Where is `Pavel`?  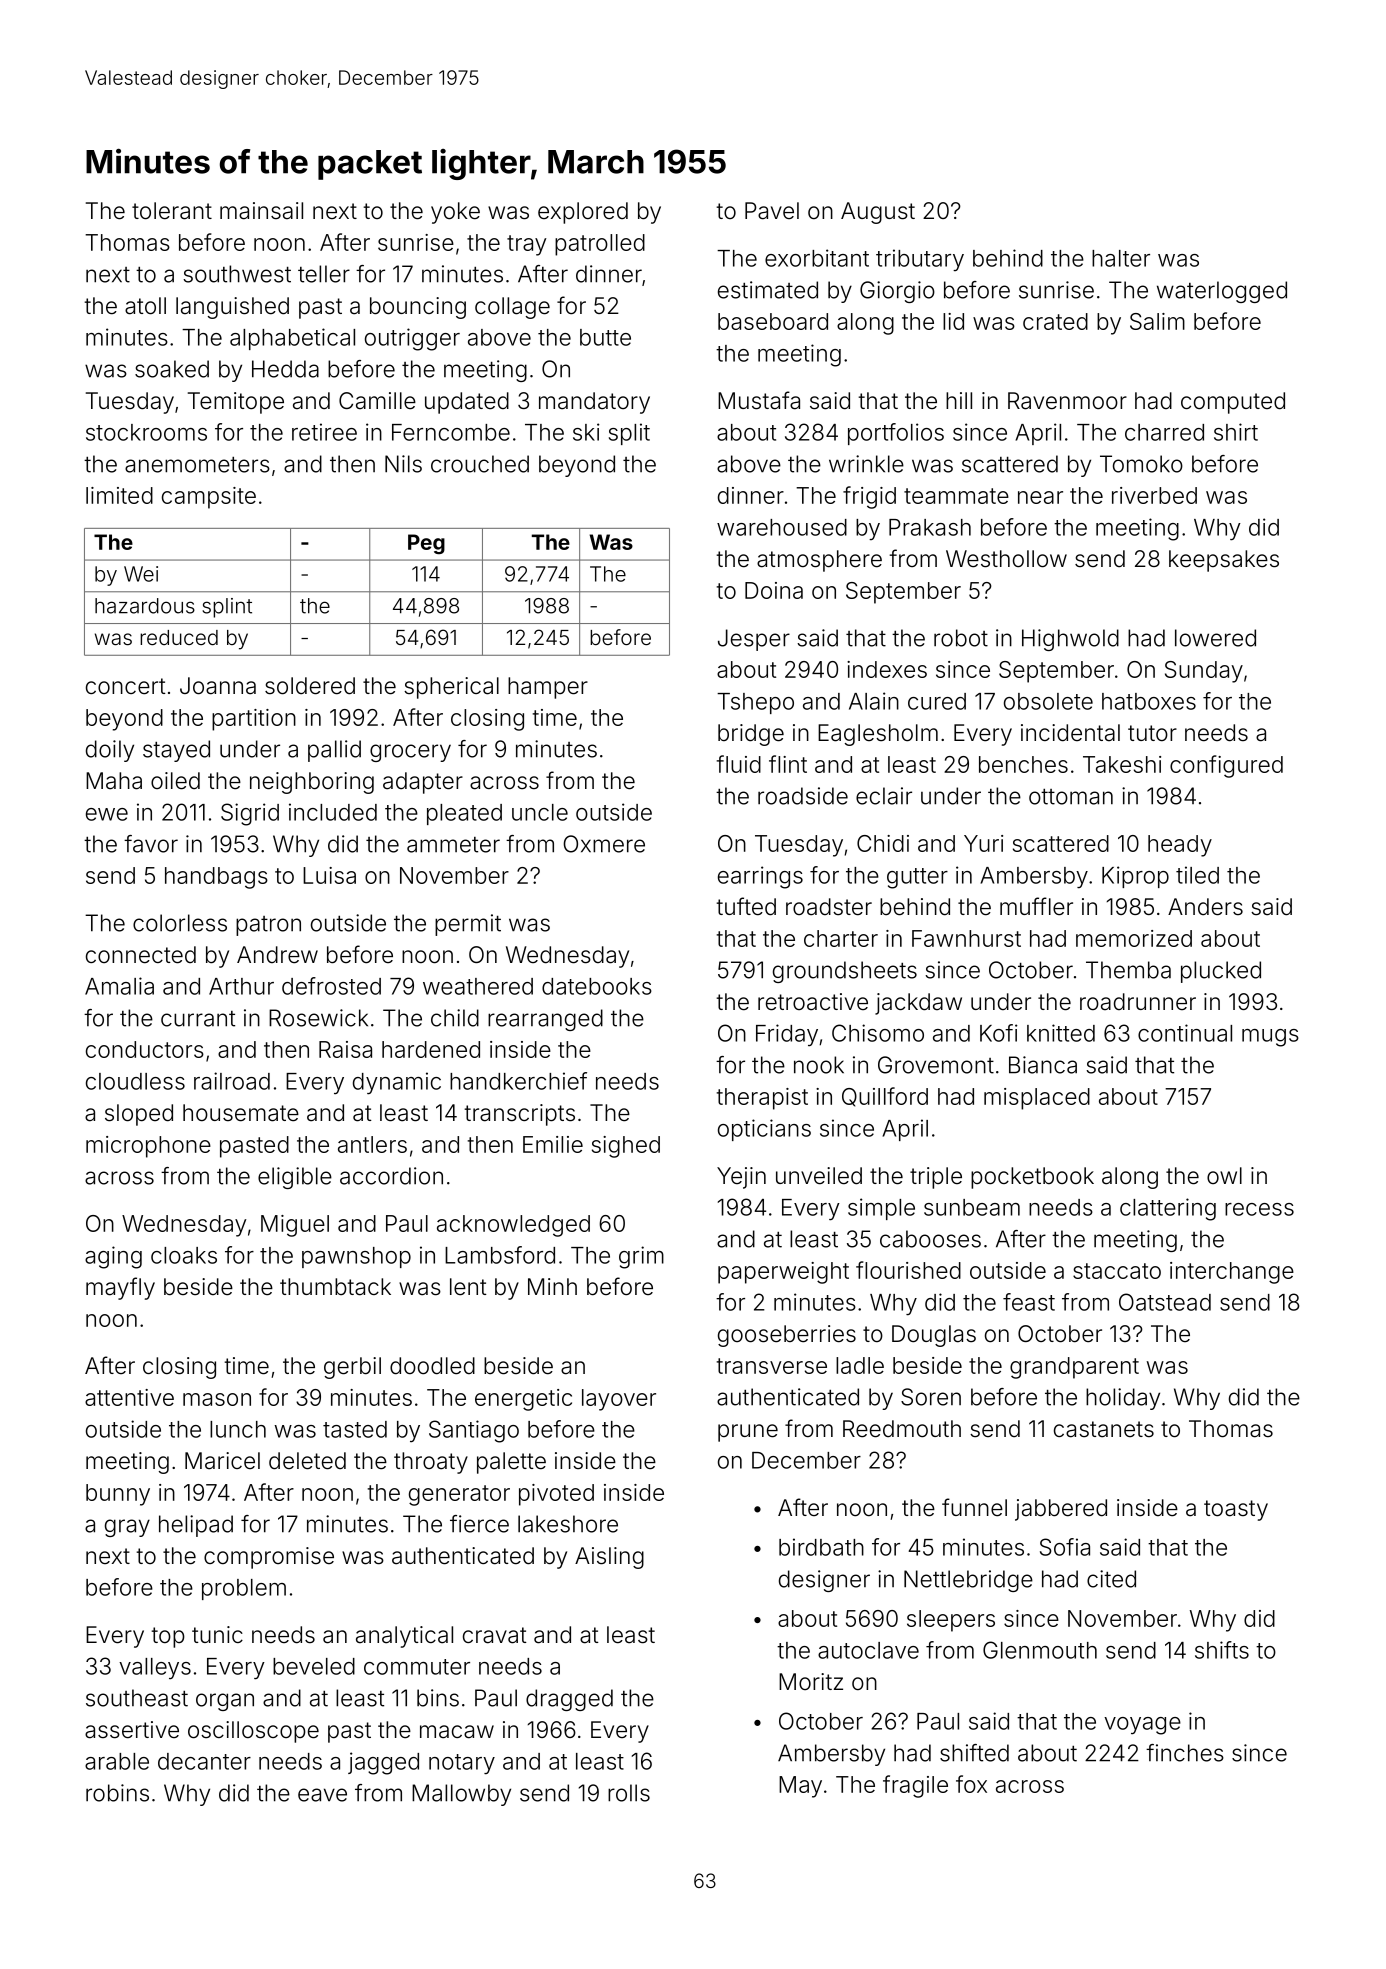
Pavel is located at coordinates (772, 211).
